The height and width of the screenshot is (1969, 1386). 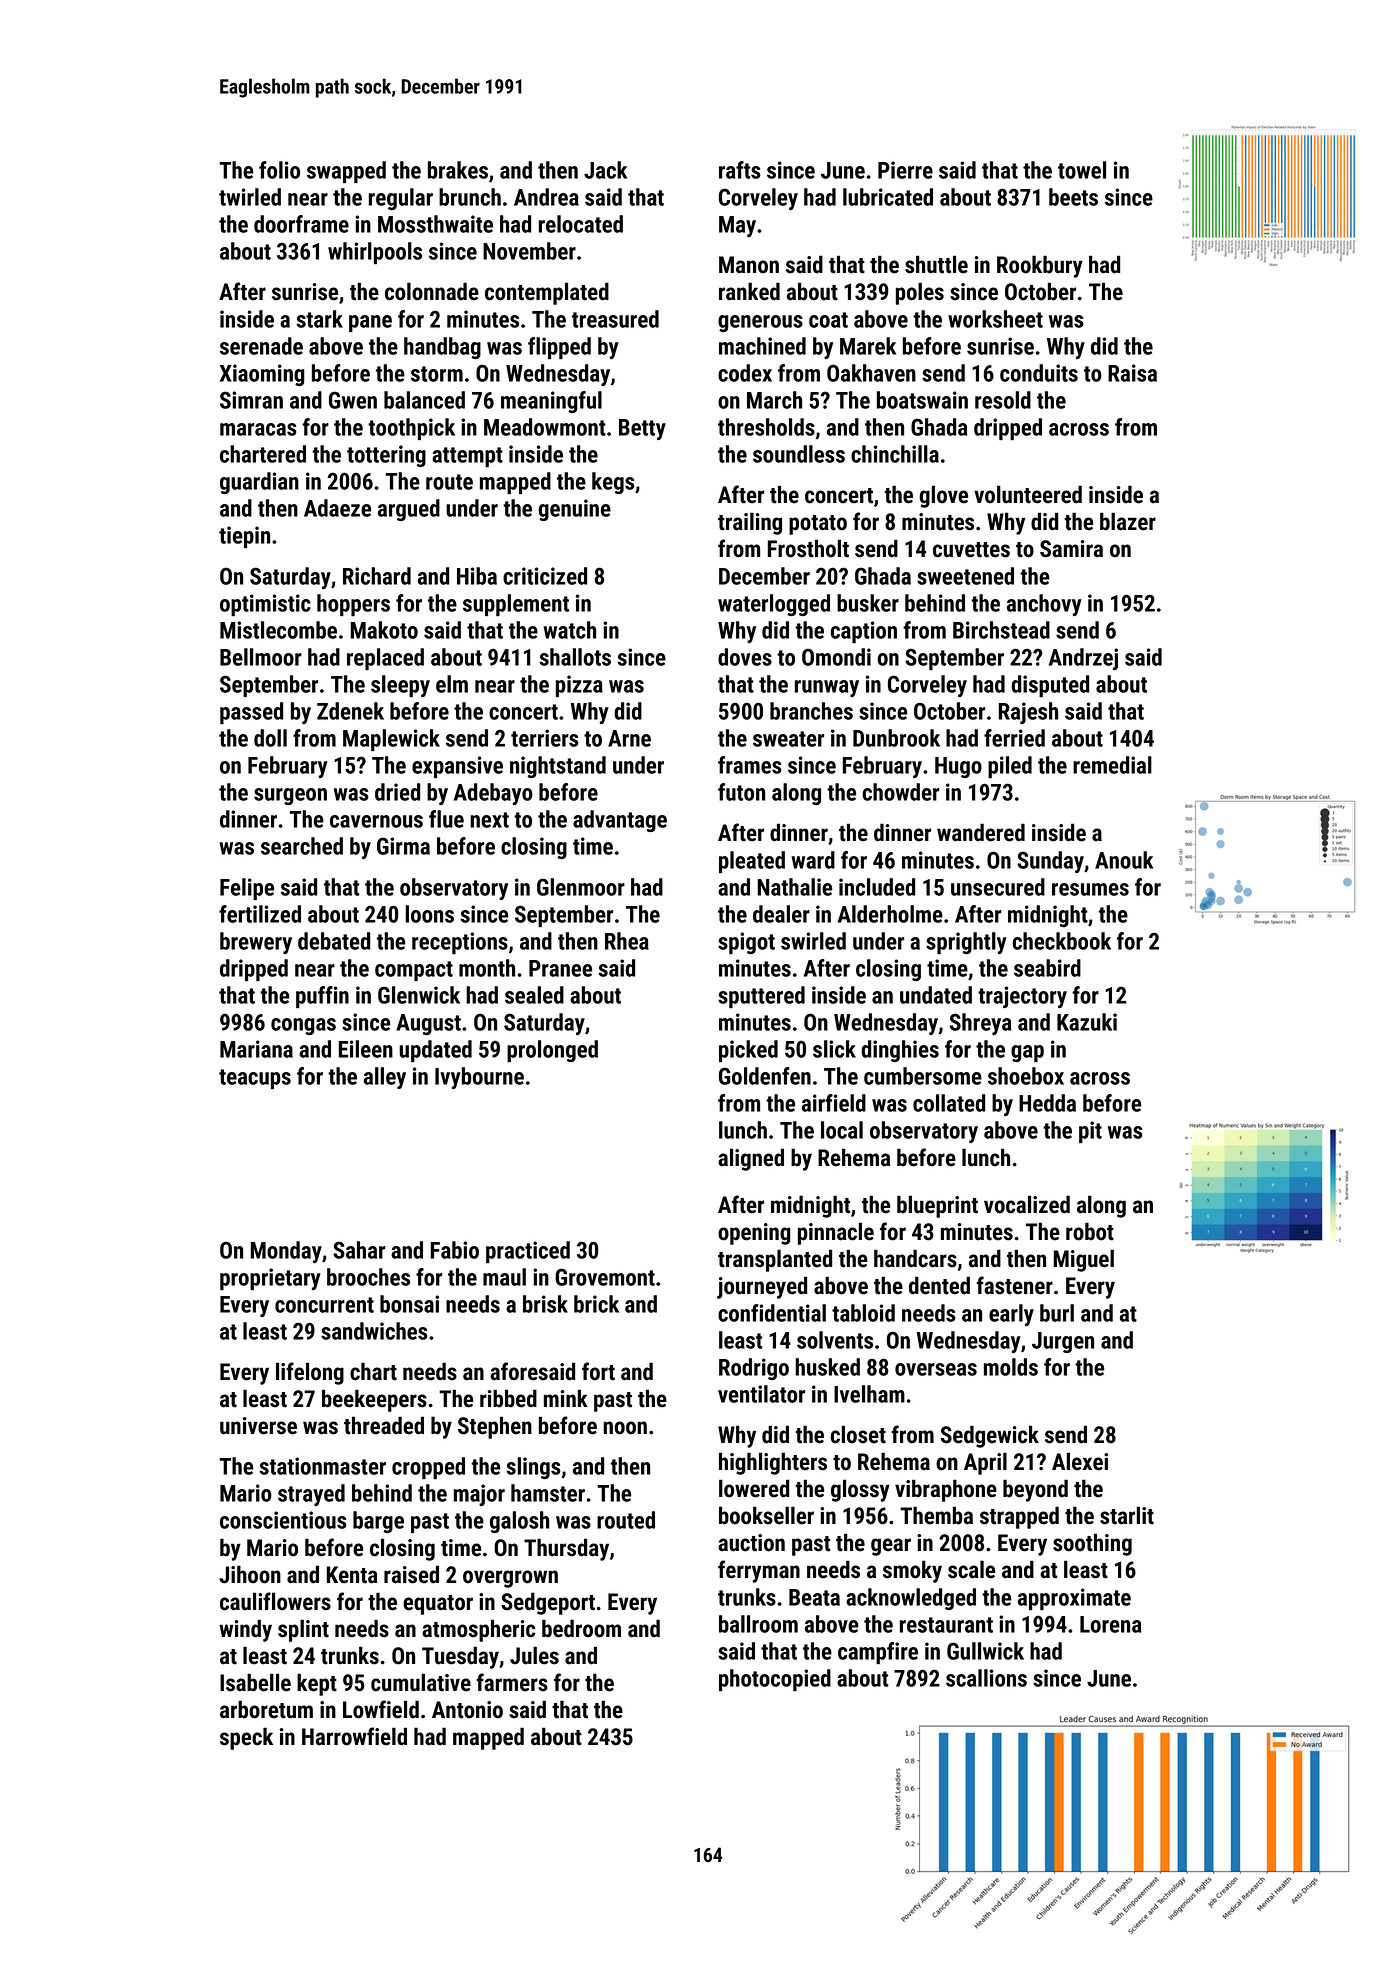 I want to click on trailing, so click(x=750, y=523).
